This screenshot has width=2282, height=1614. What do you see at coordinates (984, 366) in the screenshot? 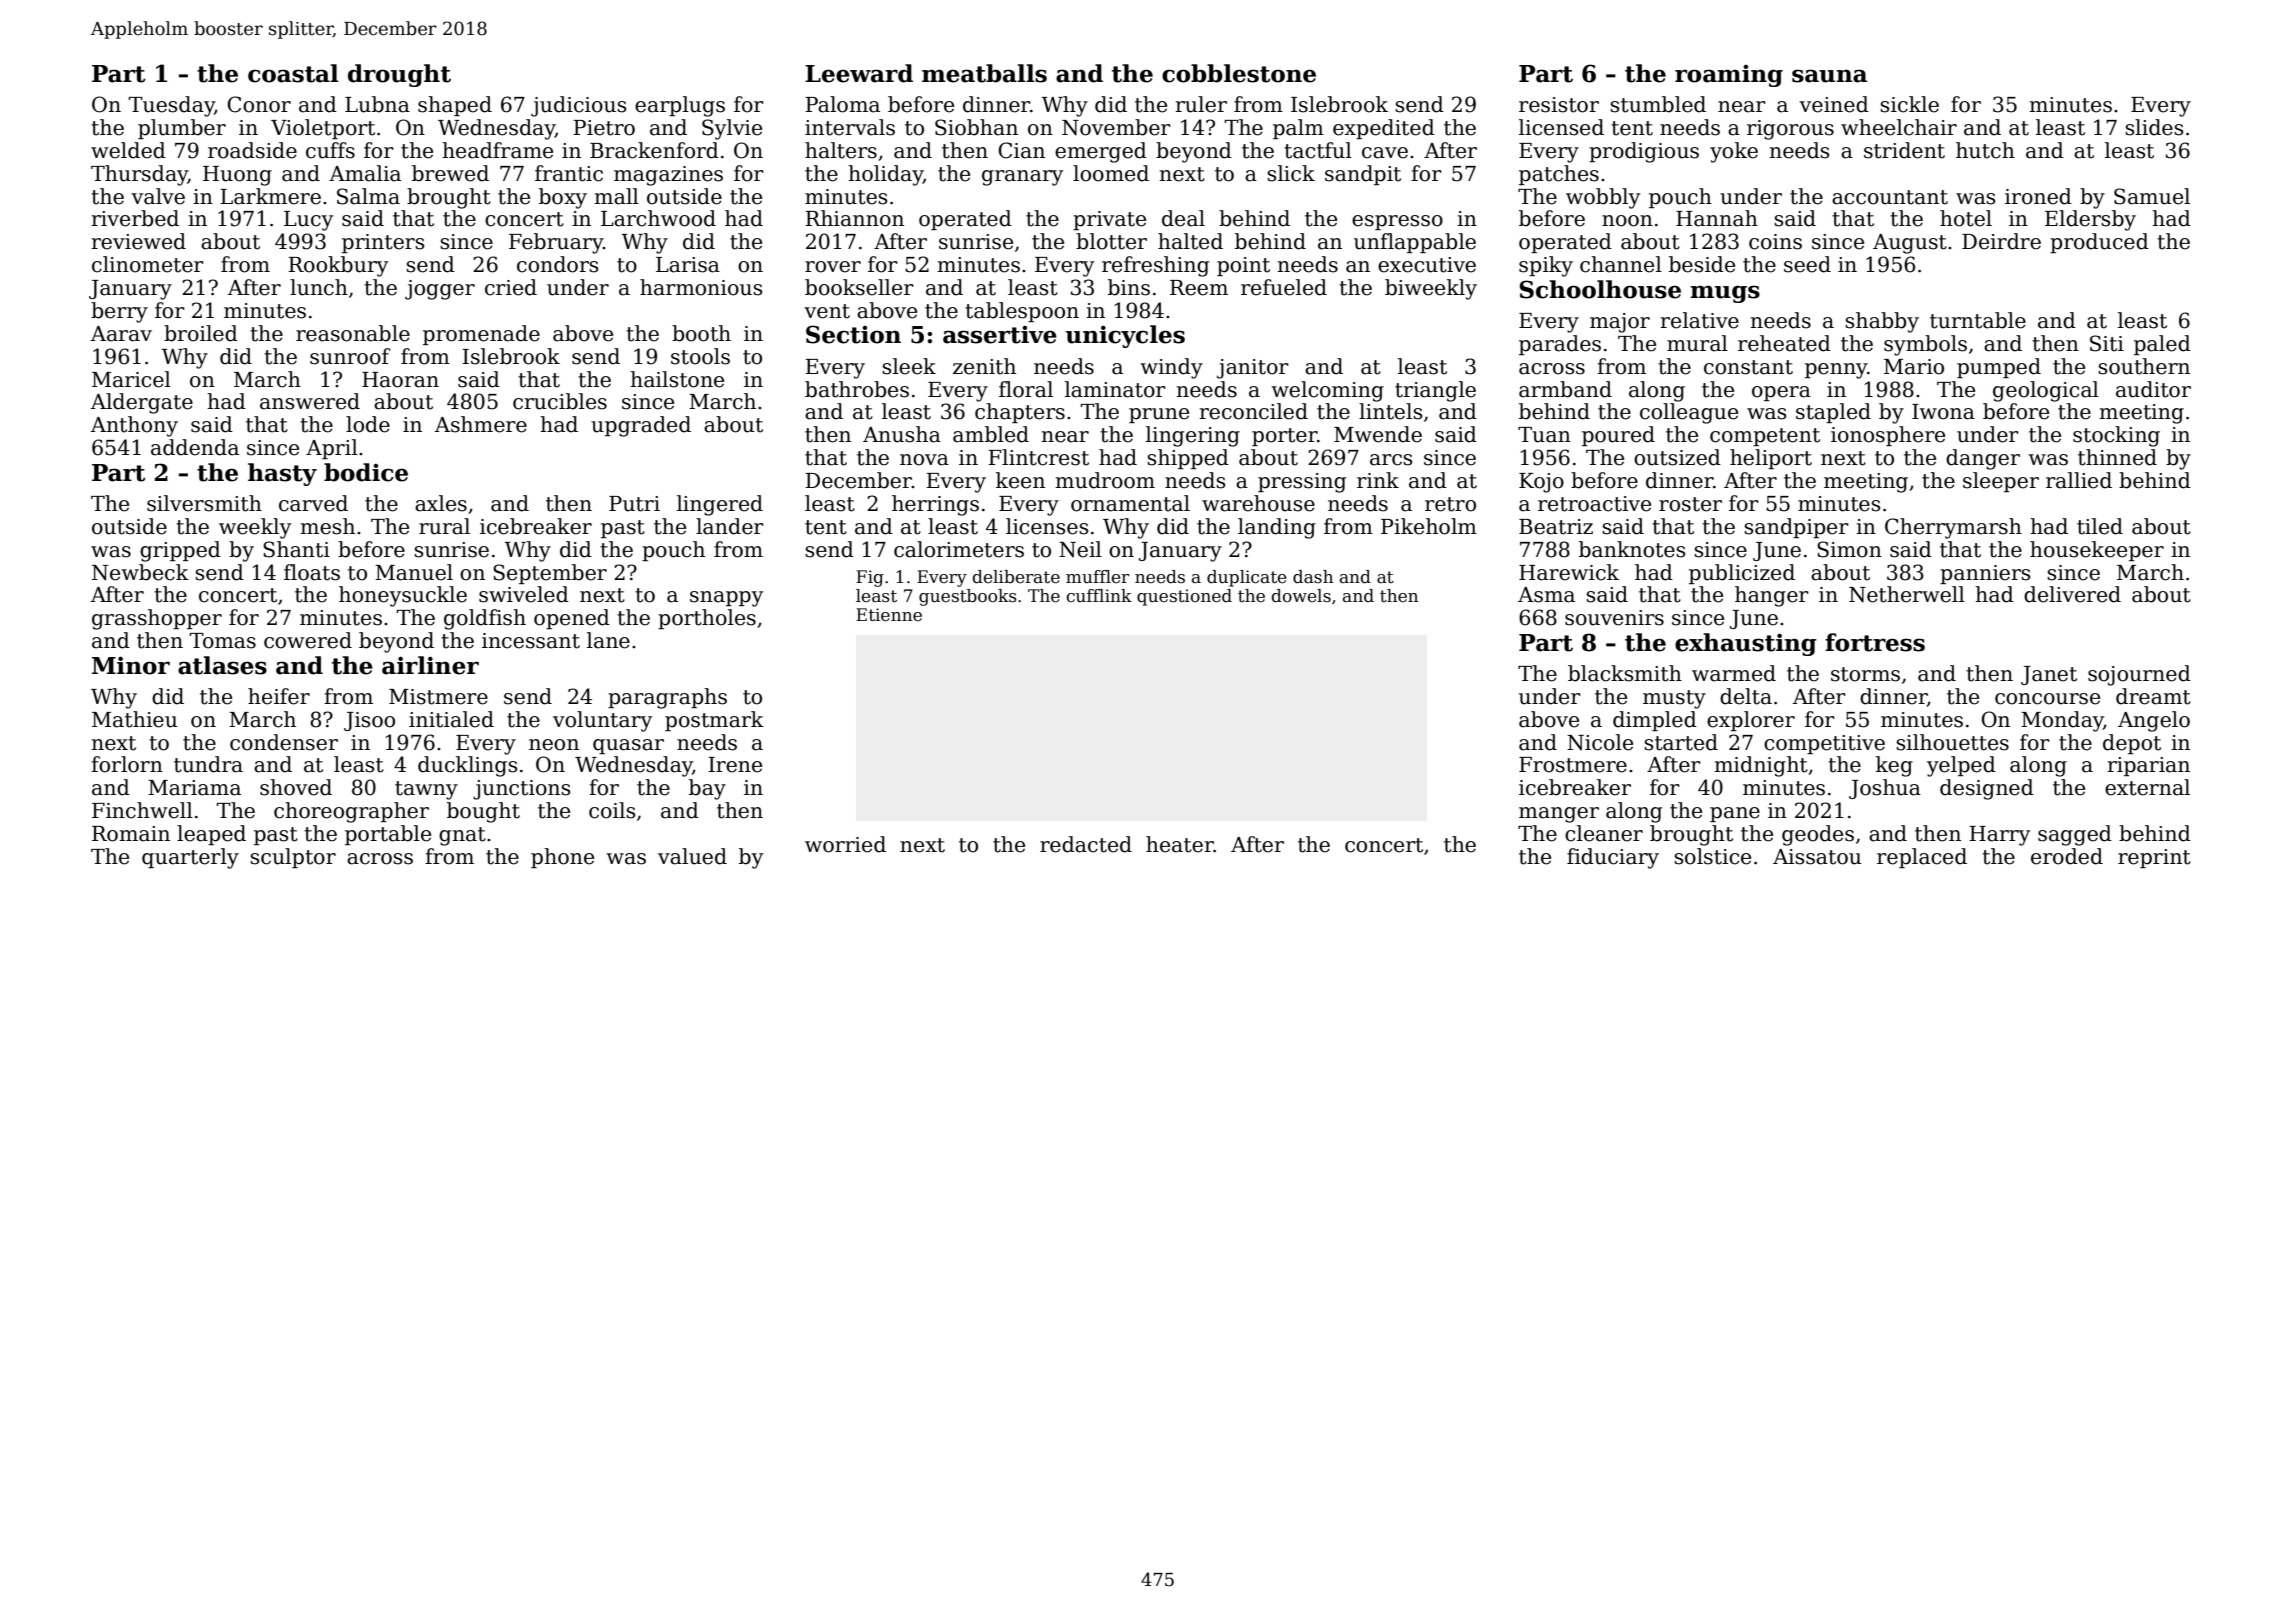
I see `zenith` at bounding box center [984, 366].
